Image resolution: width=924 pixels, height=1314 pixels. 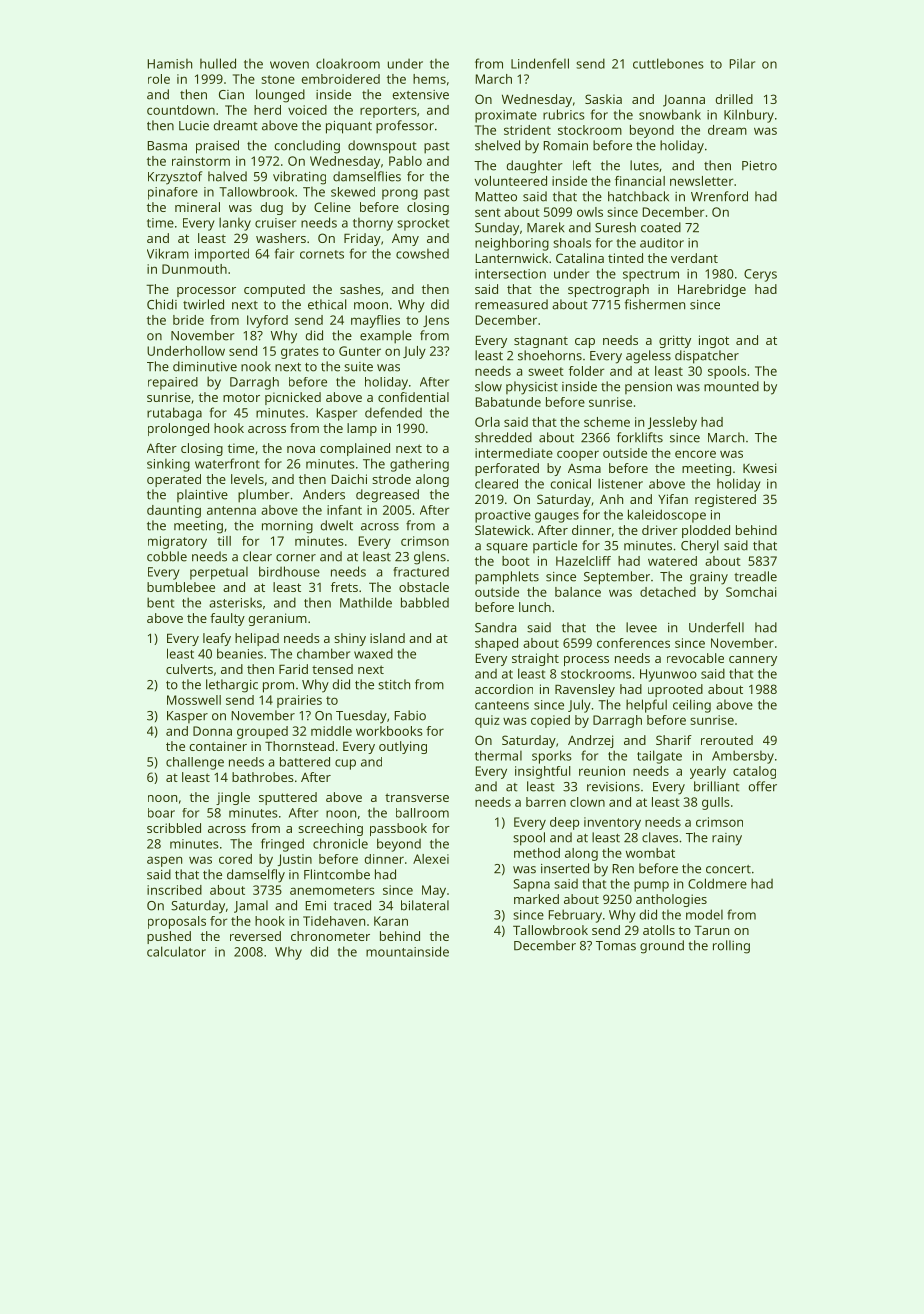 What do you see at coordinates (218, 63) in the screenshot?
I see `hulled` at bounding box center [218, 63].
